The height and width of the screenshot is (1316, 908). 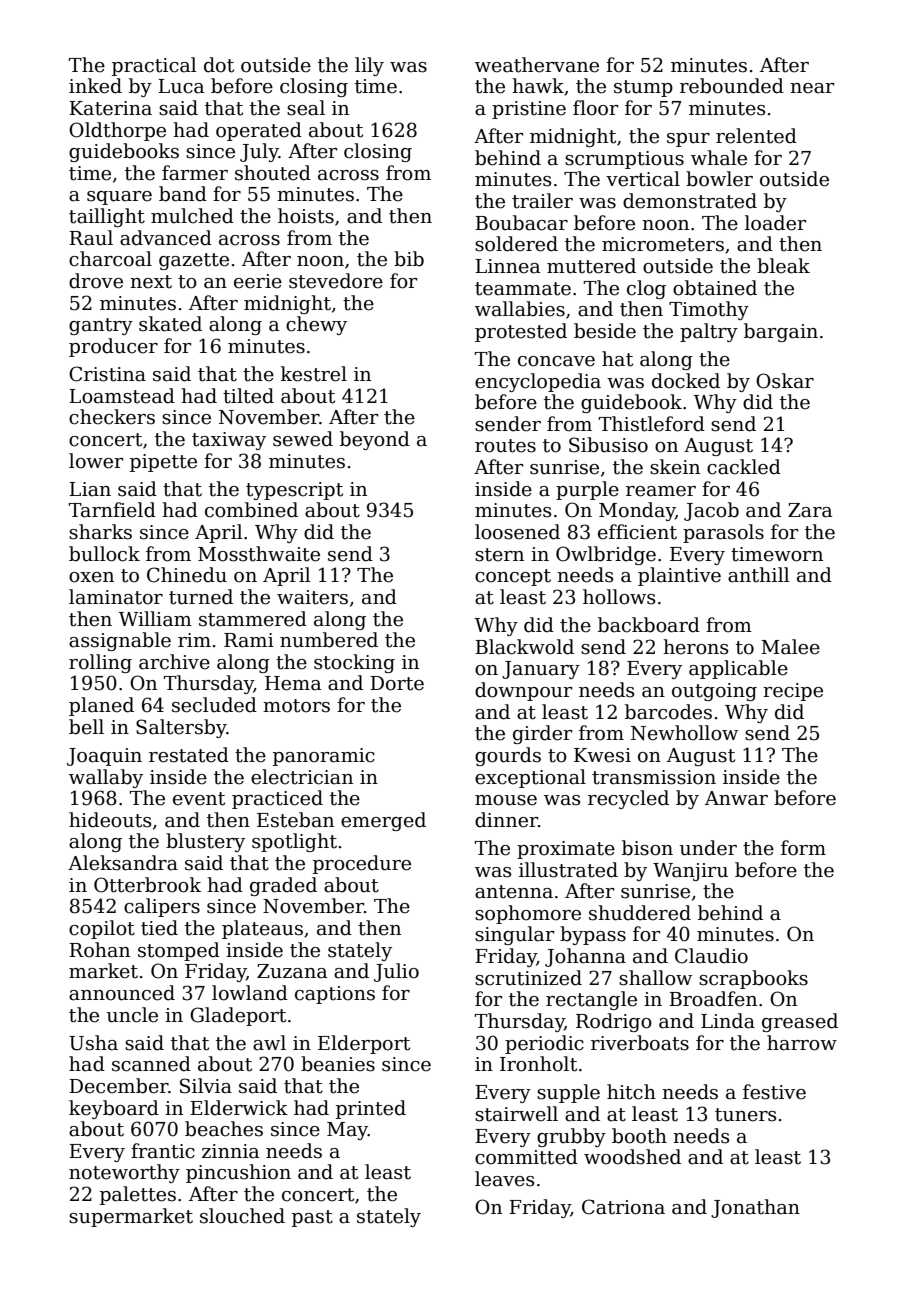 I want to click on near, so click(x=812, y=88).
